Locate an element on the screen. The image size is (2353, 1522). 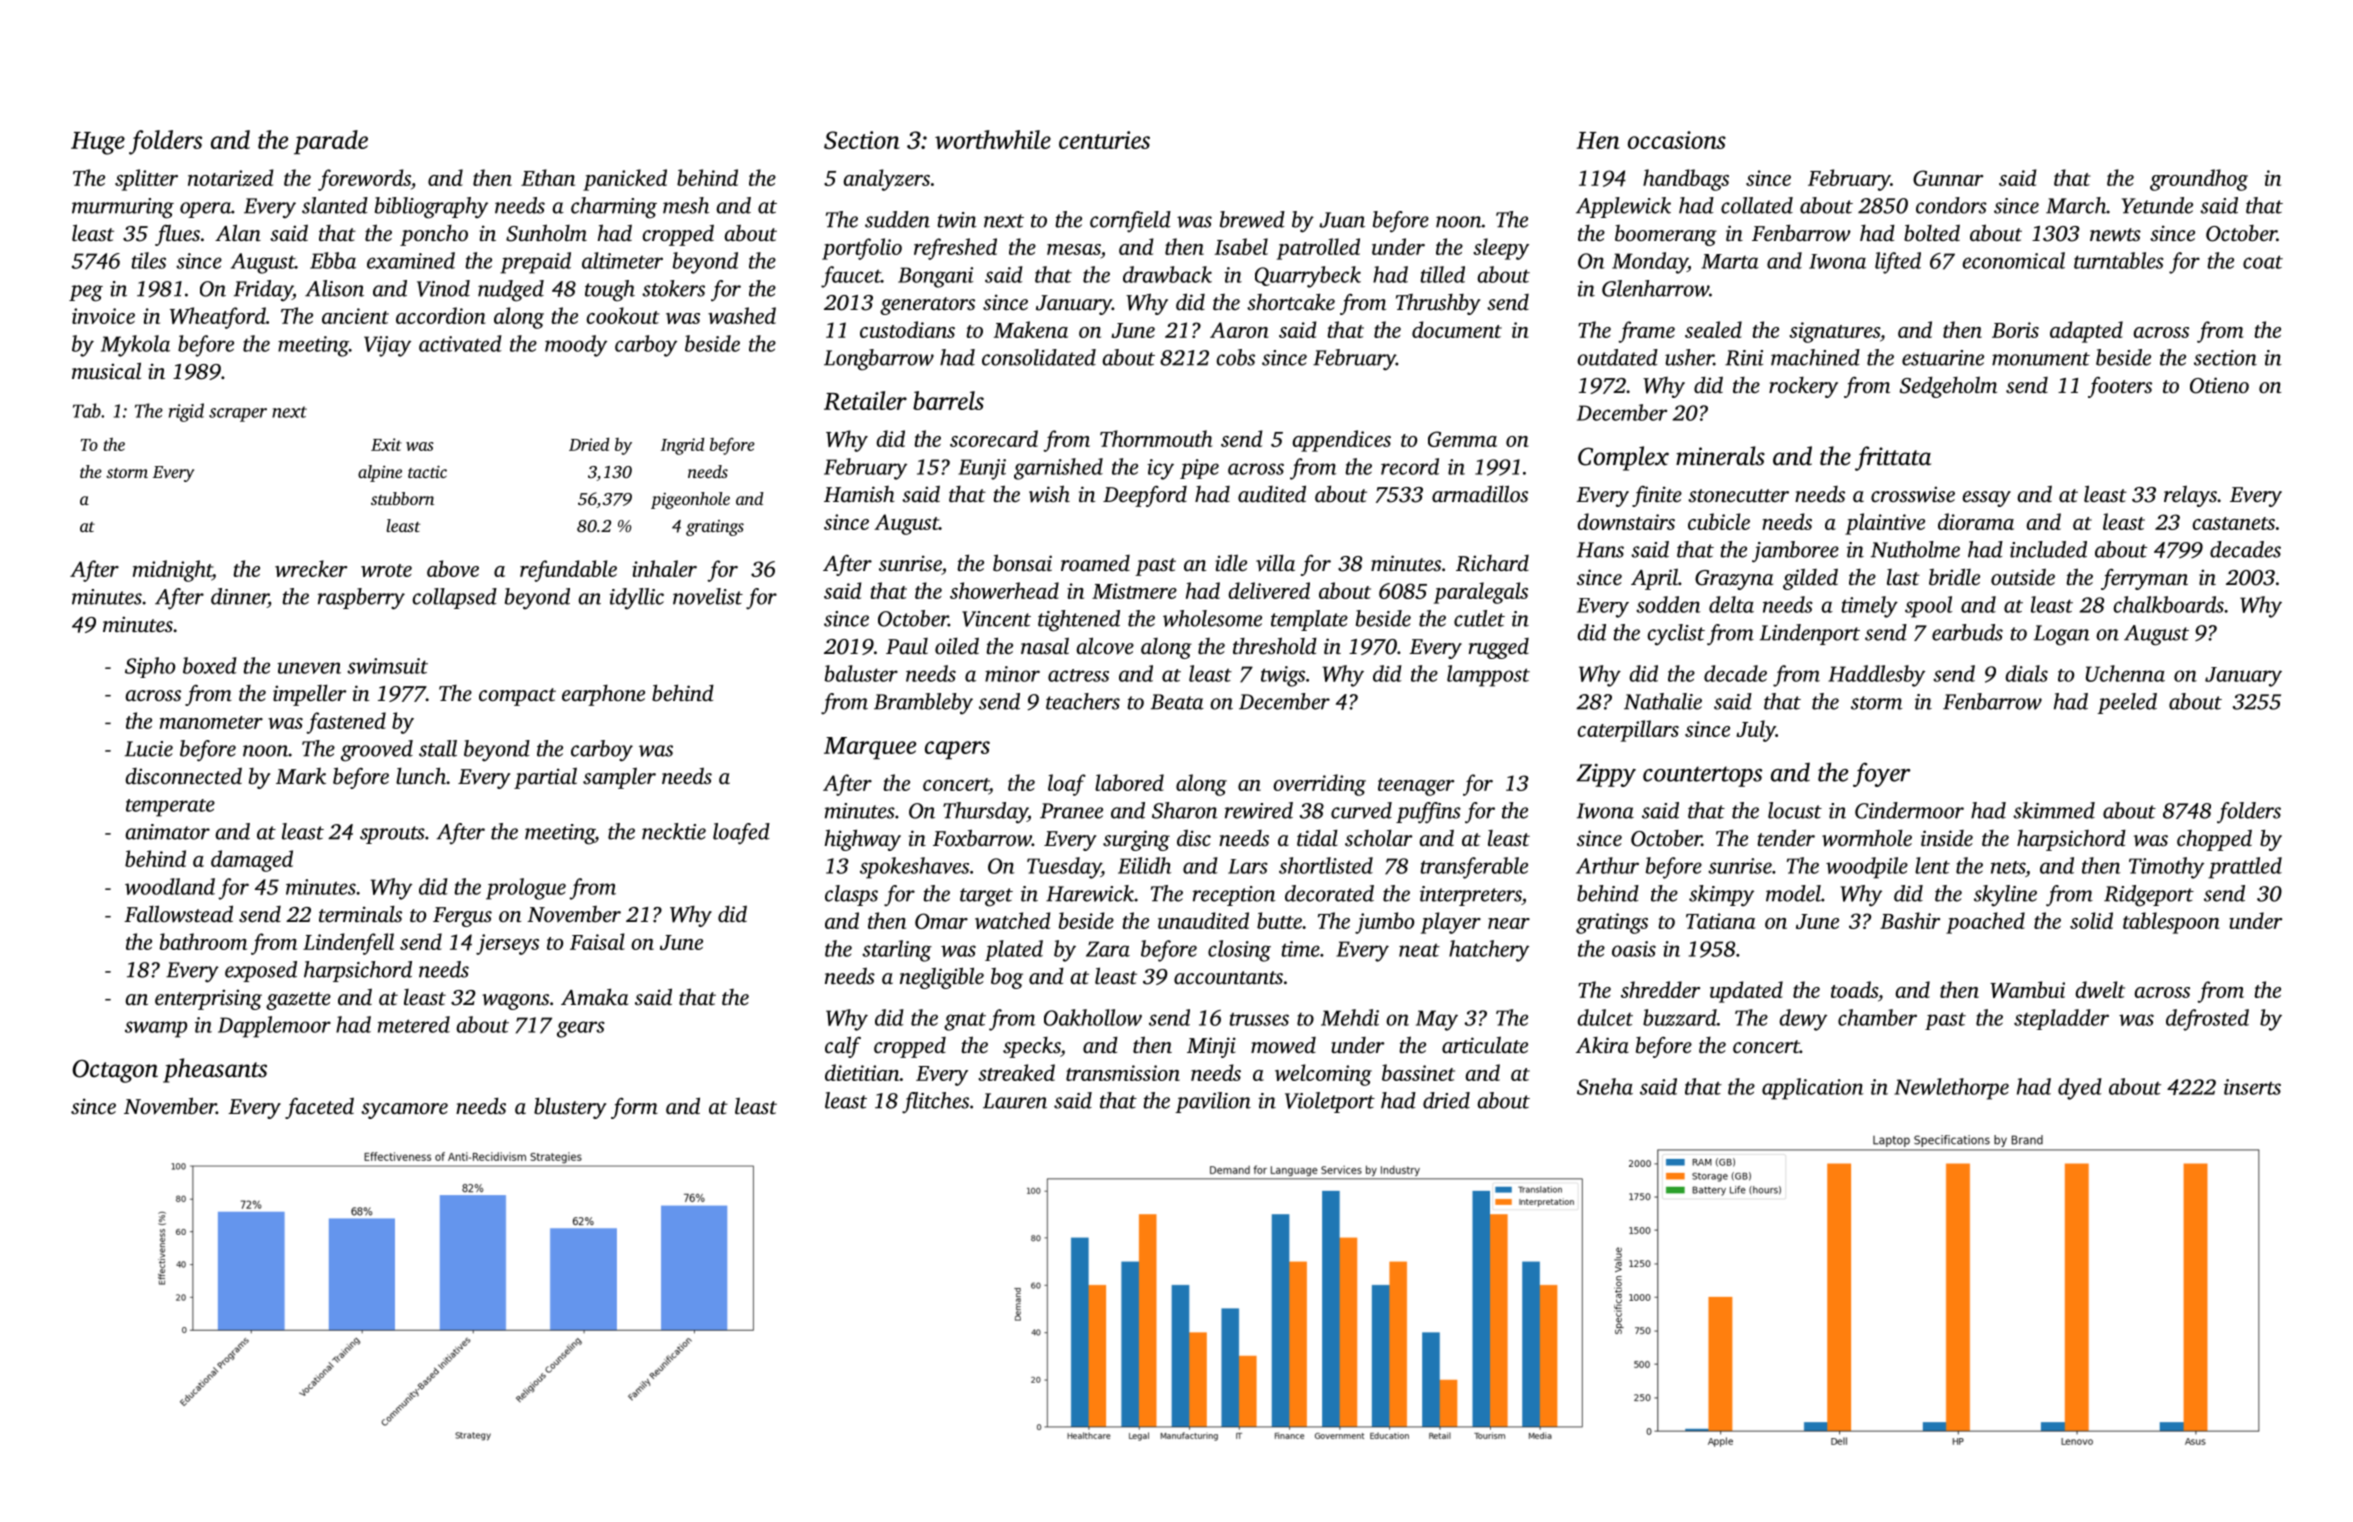
lent is located at coordinates (1932, 865).
